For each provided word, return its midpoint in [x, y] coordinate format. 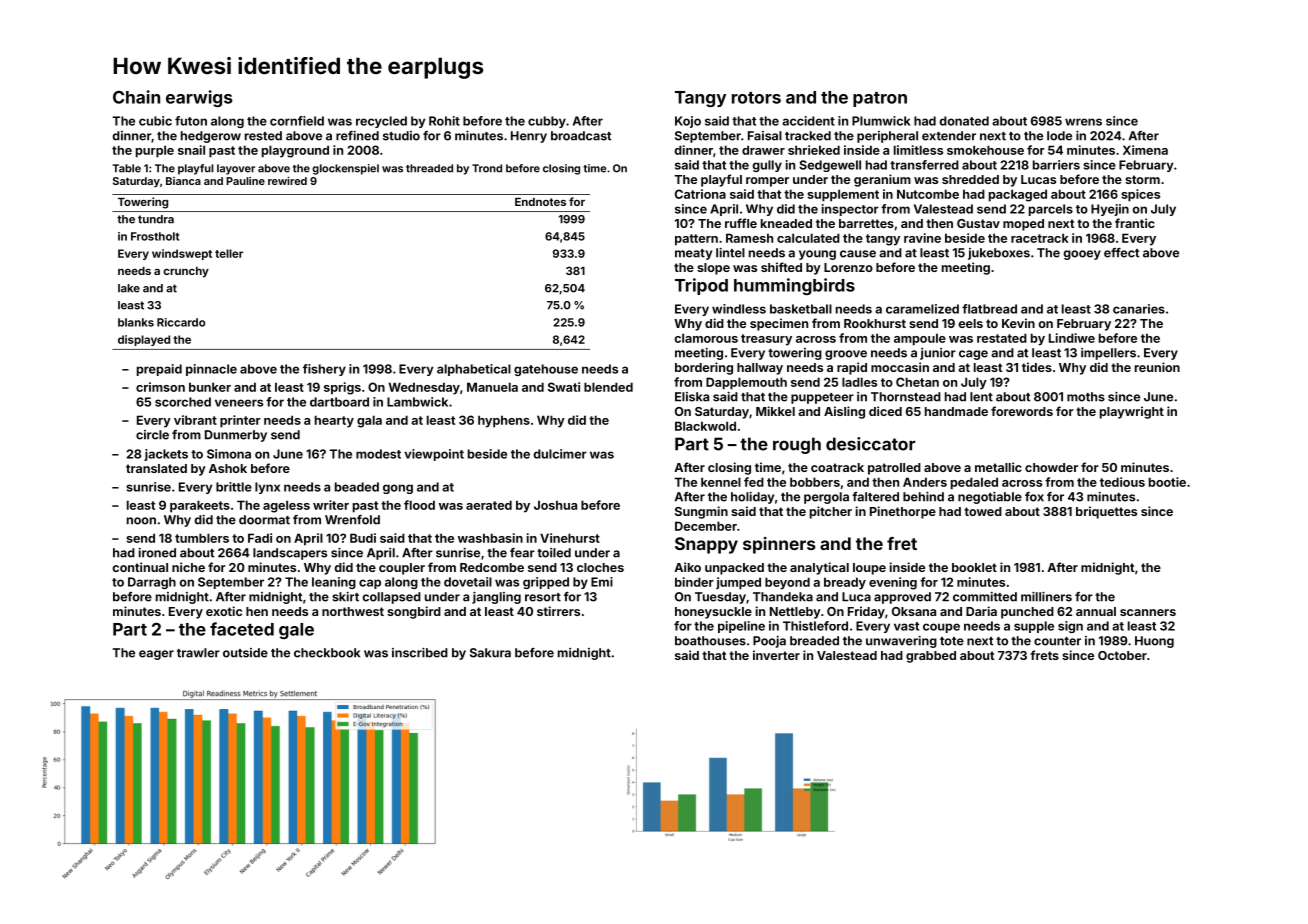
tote [952, 641]
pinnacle [211, 370]
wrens [1083, 122]
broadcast [581, 136]
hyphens [504, 421]
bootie [1167, 482]
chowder [1051, 467]
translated [156, 468]
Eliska [692, 397]
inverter [776, 655]
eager [156, 655]
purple [155, 151]
